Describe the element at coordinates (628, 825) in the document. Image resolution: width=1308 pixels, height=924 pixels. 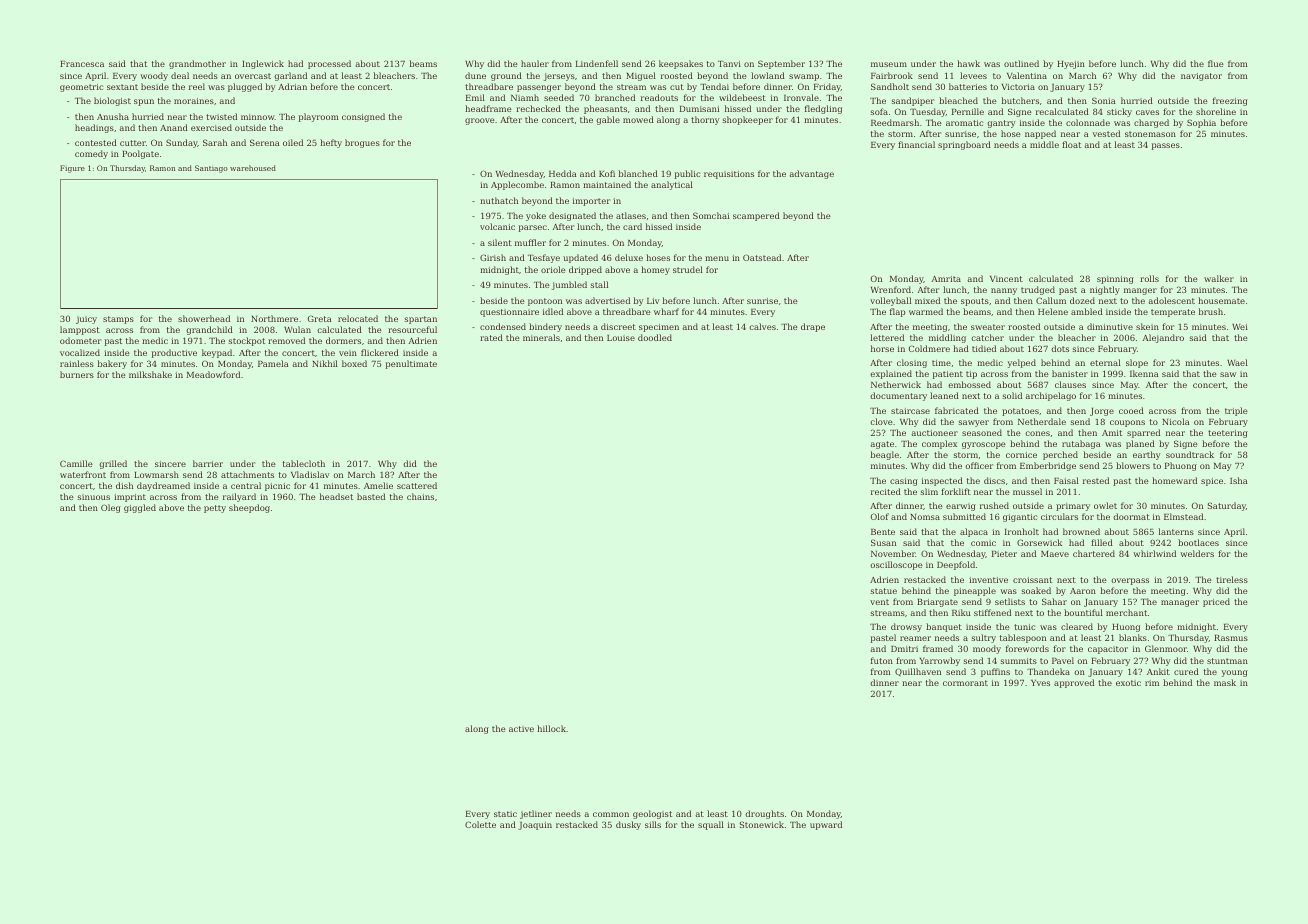
I see `dusky` at that location.
